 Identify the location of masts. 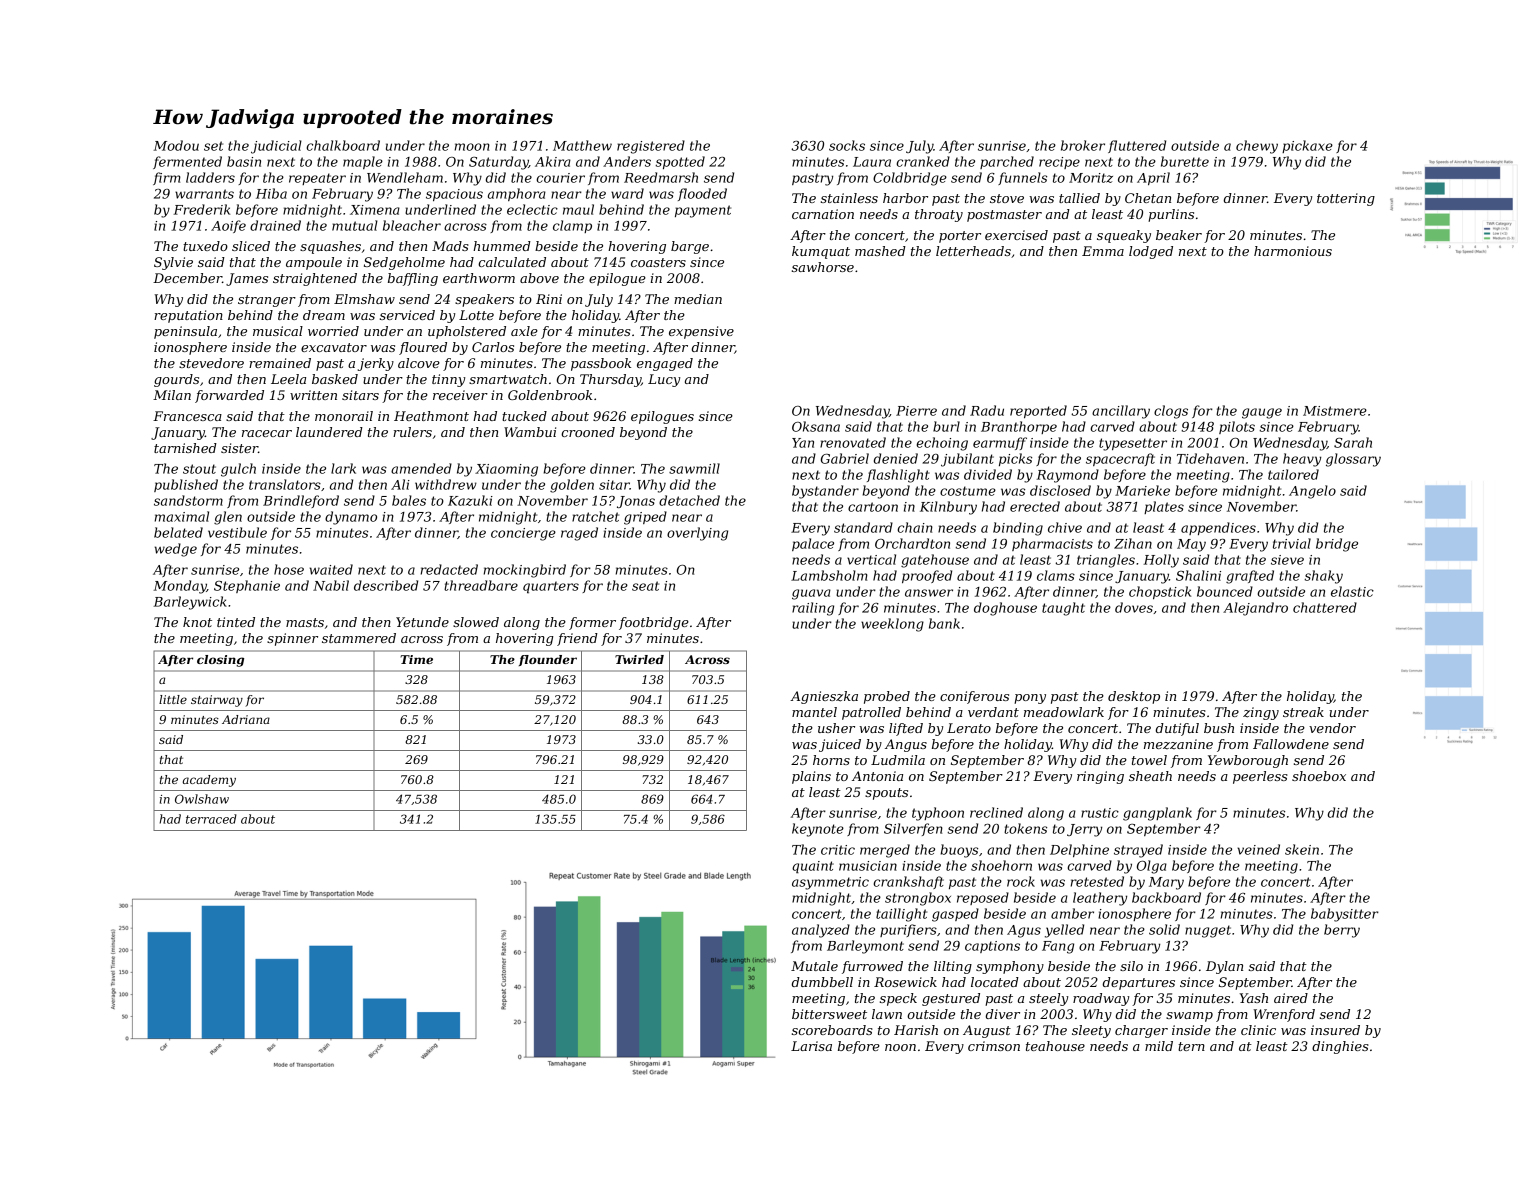
(305, 622).
